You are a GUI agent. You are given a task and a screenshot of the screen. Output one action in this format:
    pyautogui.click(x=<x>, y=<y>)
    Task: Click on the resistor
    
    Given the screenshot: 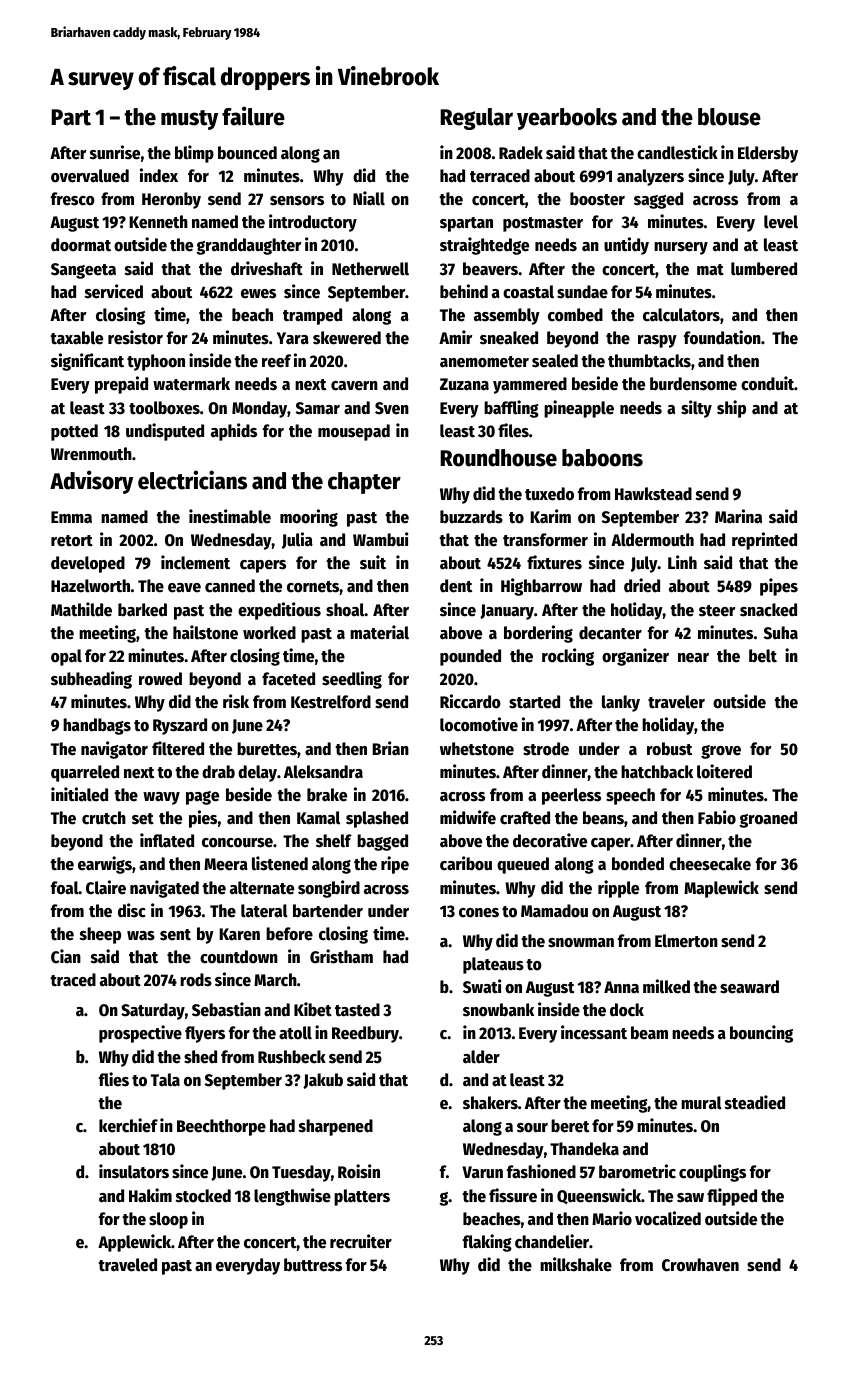 What is the action you would take?
    pyautogui.click(x=135, y=337)
